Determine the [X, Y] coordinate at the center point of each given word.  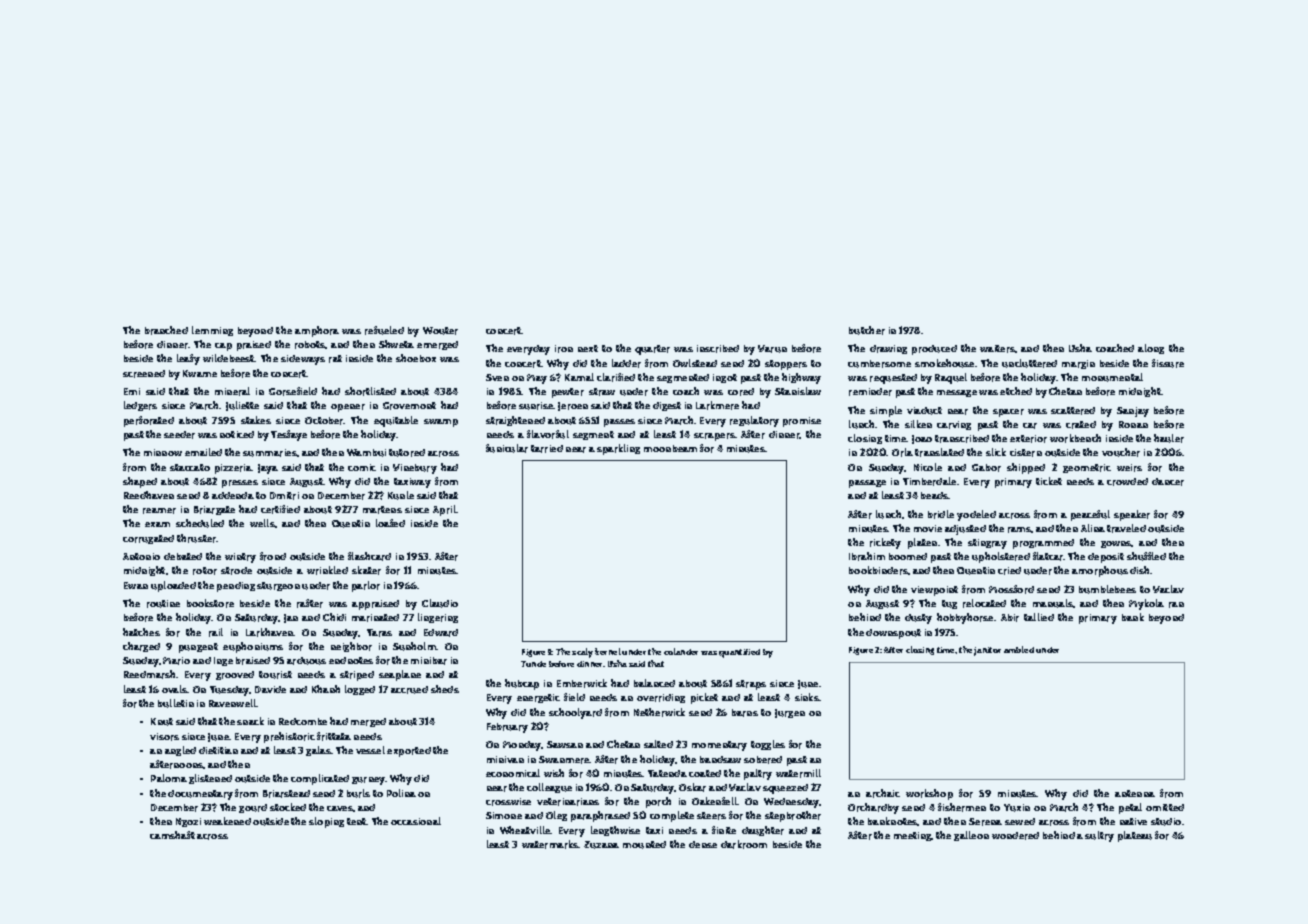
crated [1081, 425]
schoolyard [575, 713]
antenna [1135, 793]
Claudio [440, 603]
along [1151, 349]
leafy [188, 359]
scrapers [714, 437]
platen [922, 543]
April [445, 510]
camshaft [172, 835]
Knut [162, 722]
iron [564, 349]
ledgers [140, 406]
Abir [1010, 618]
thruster [197, 538]
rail [216, 632]
